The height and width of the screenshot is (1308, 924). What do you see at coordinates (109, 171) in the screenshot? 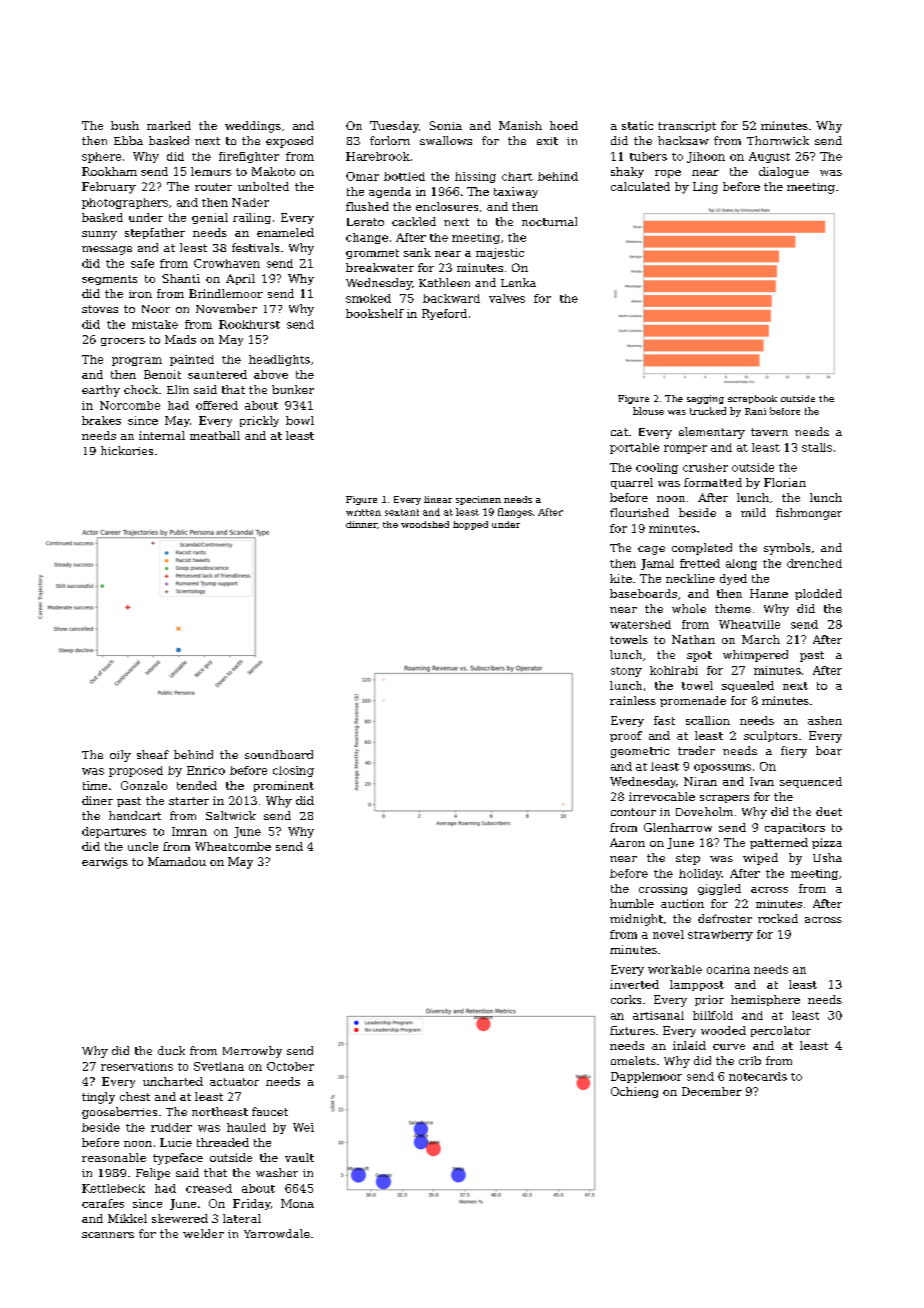
I see `Rookham` at bounding box center [109, 171].
